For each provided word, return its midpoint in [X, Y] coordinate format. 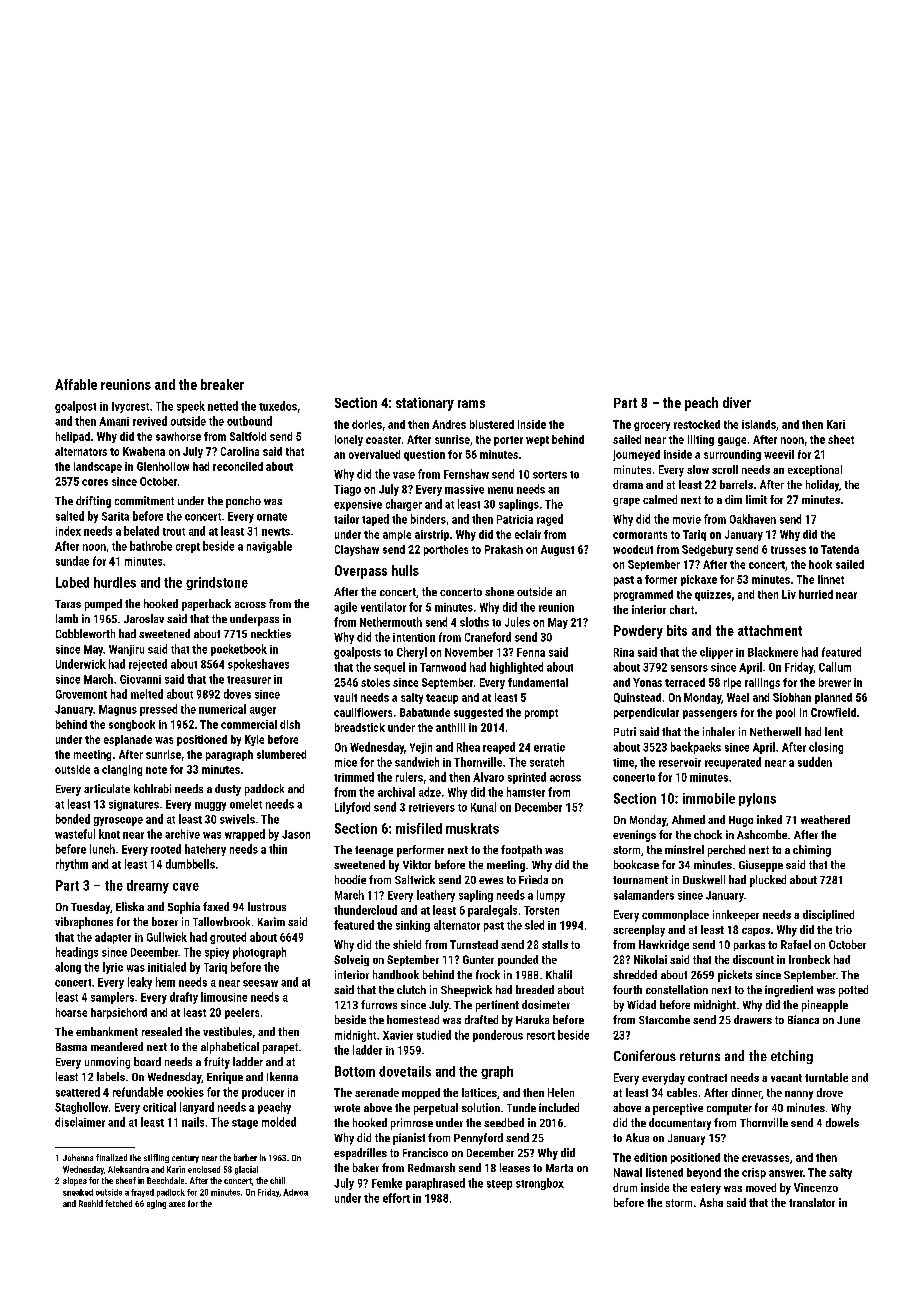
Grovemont [81, 694]
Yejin [421, 748]
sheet [841, 439]
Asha [711, 1202]
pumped [103, 605]
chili [277, 1180]
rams [471, 404]
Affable [76, 384]
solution [481, 1107]
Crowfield [833, 712]
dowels [842, 1122]
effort [396, 1198]
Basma [71, 1047]
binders [428, 519]
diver [737, 402]
